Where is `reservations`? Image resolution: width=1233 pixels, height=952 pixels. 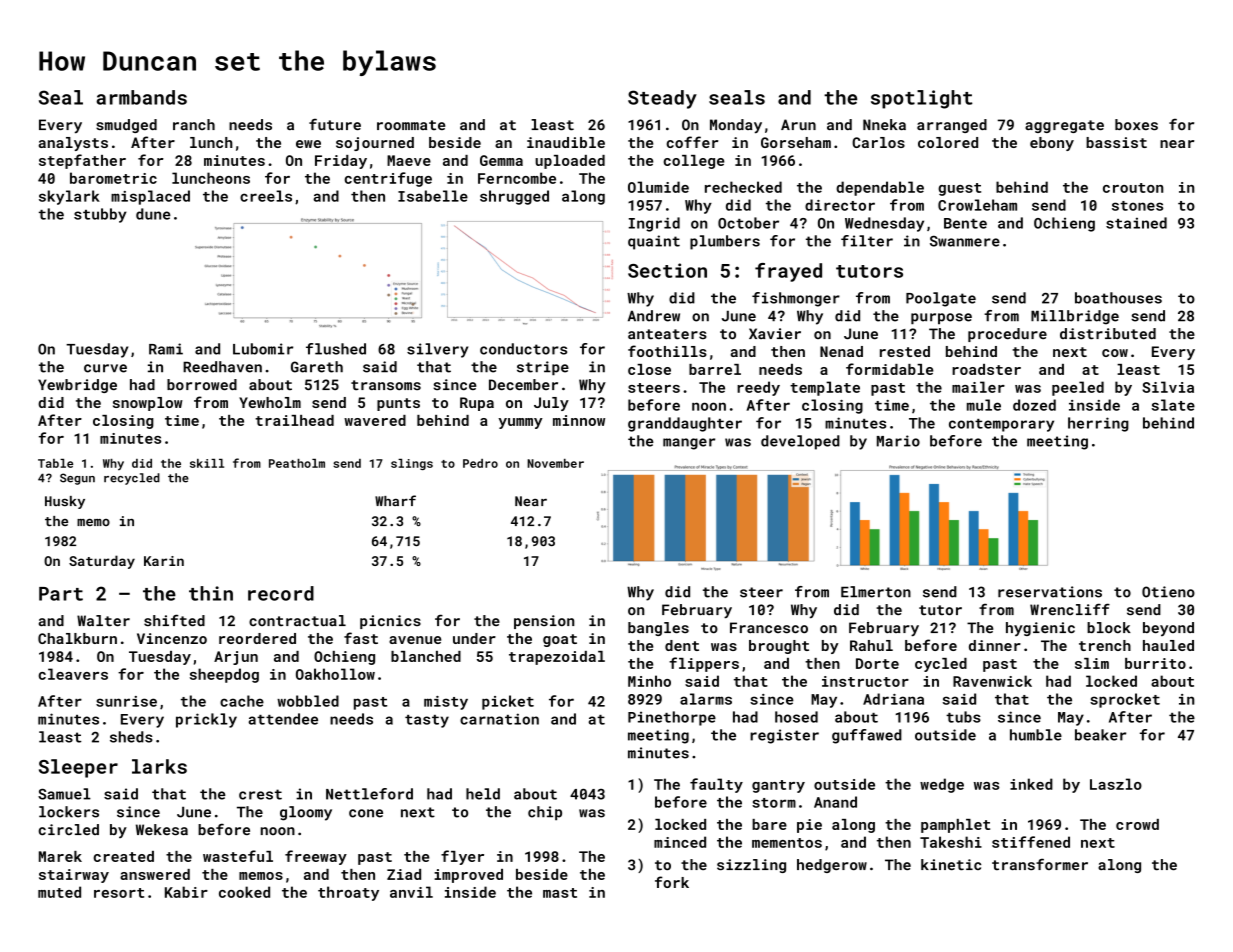
reservations is located at coordinates (1050, 592).
